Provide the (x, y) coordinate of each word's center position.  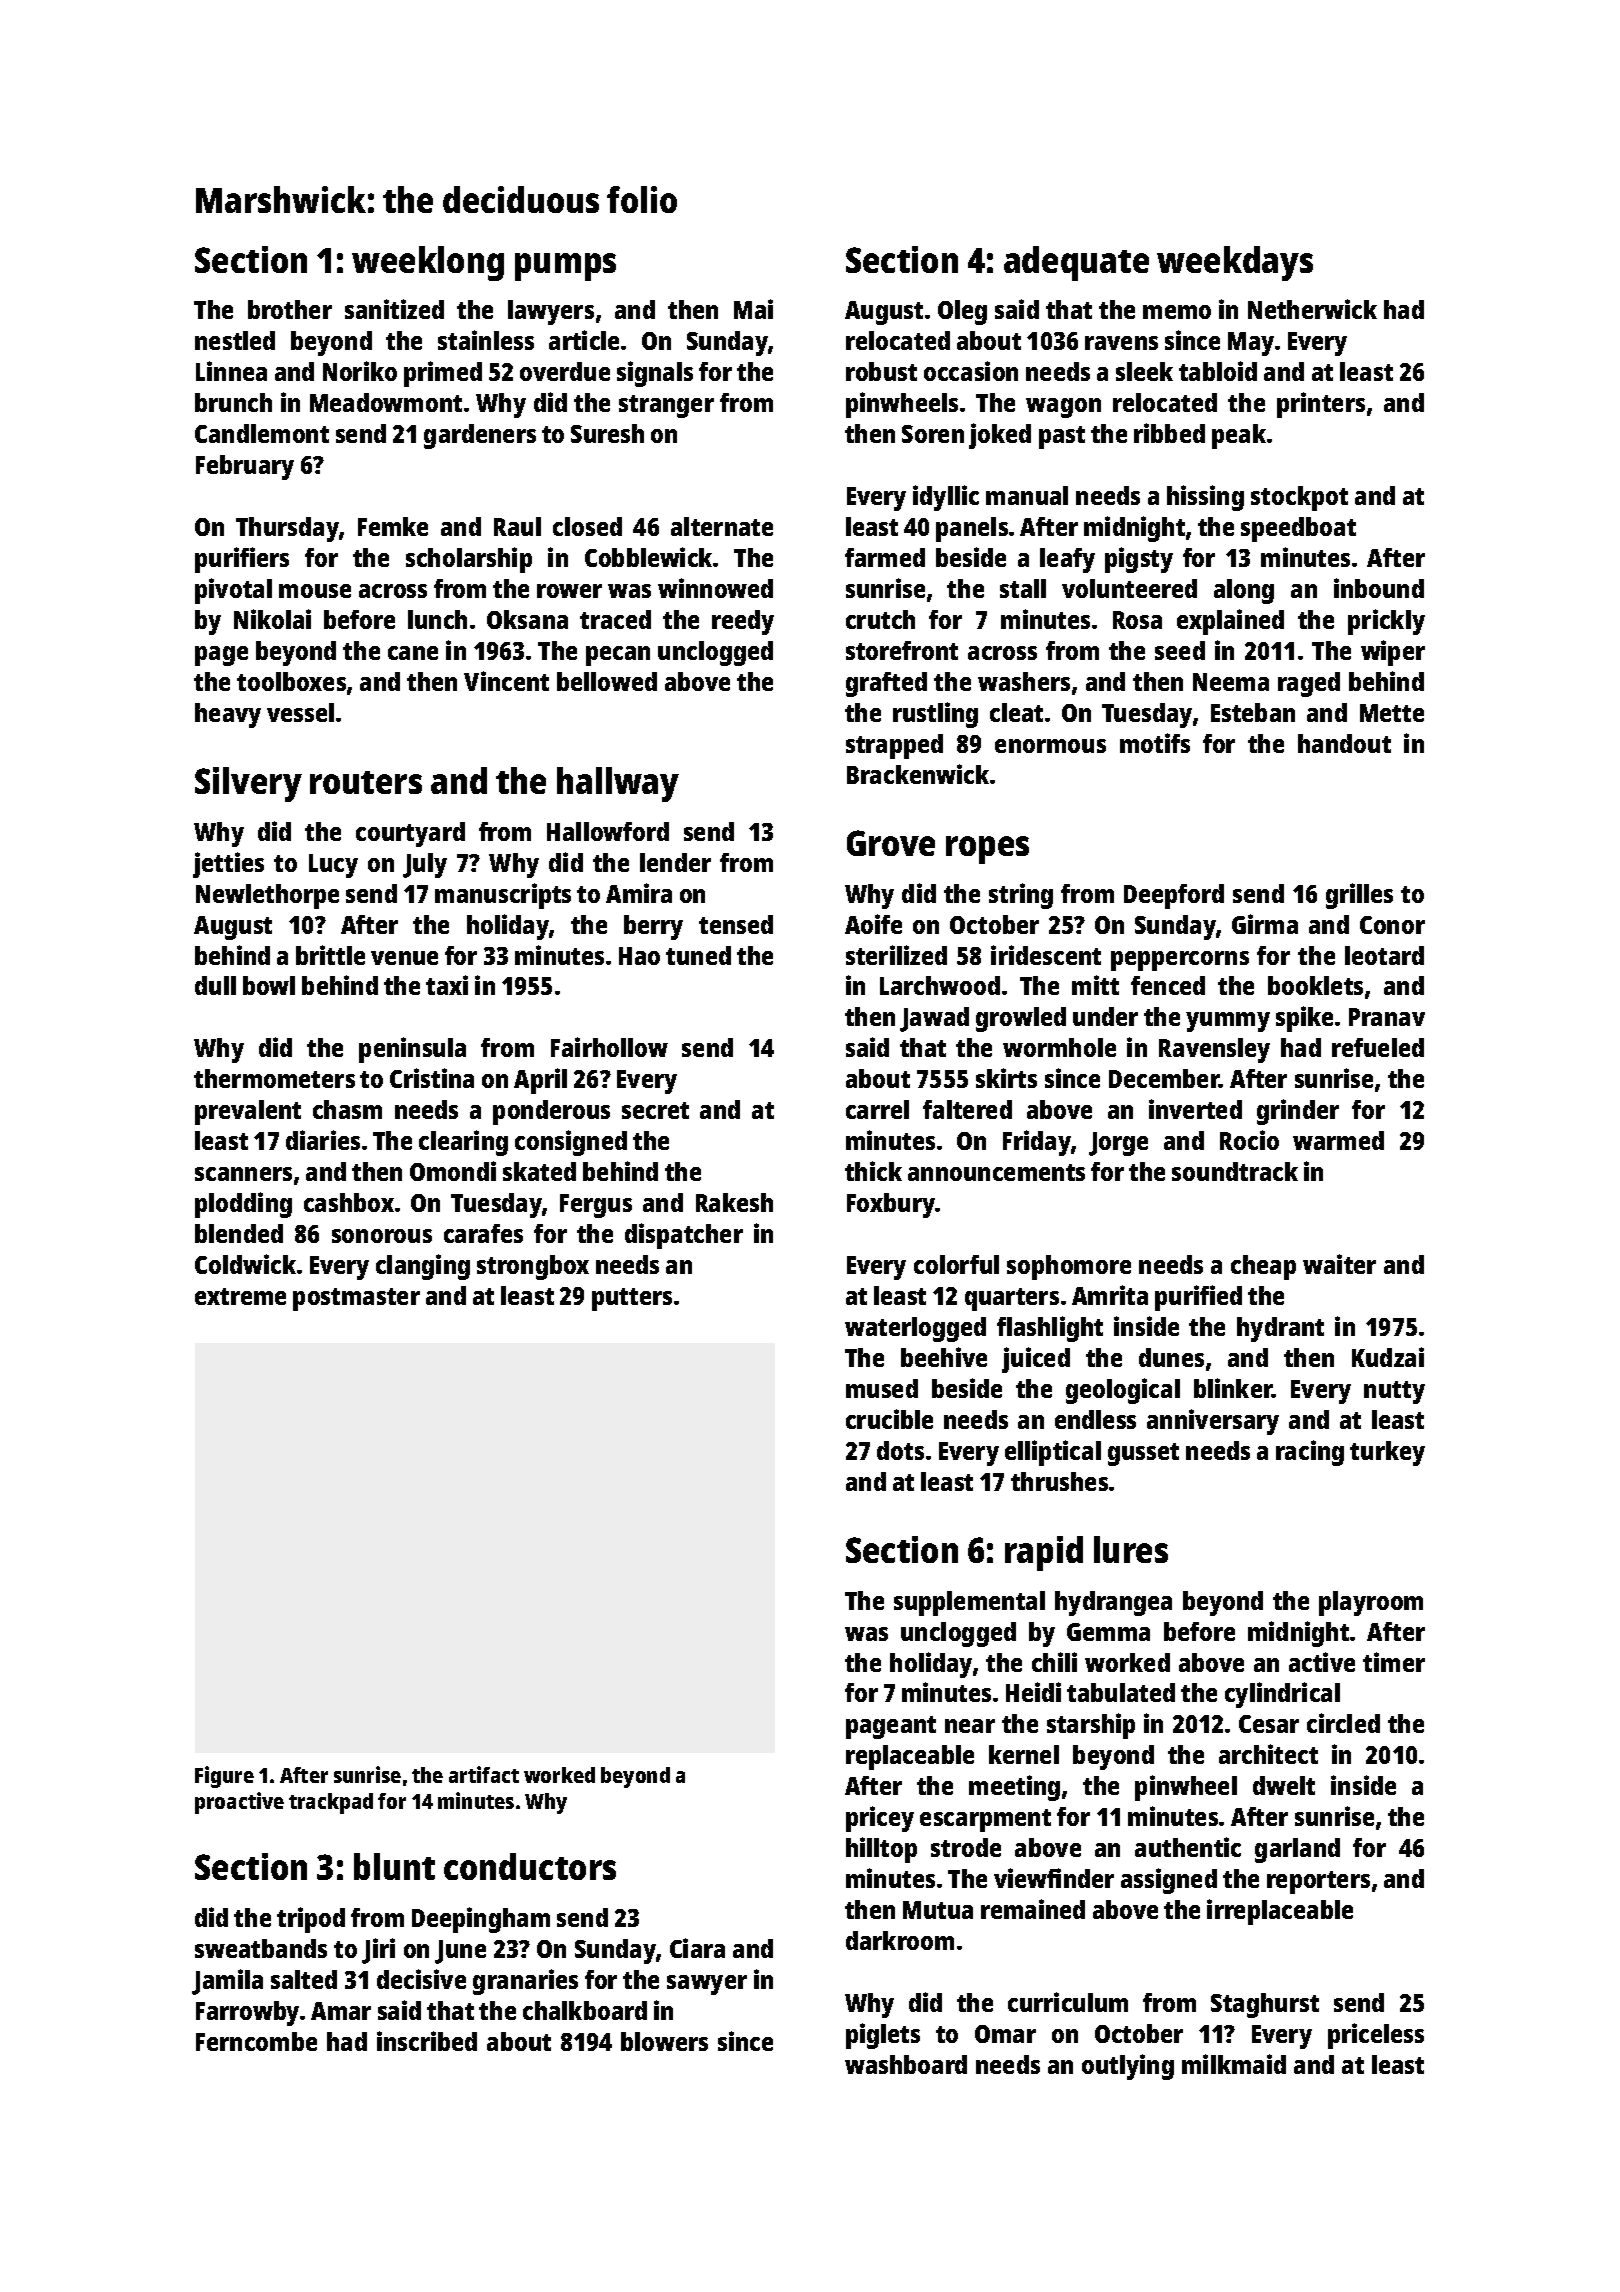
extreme (240, 1296)
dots (900, 1450)
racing (1310, 1453)
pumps (565, 267)
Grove (891, 843)
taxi (447, 985)
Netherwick (1312, 309)
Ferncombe (256, 2041)
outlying (1128, 2067)
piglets (883, 2036)
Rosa (1137, 620)
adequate (1076, 263)
